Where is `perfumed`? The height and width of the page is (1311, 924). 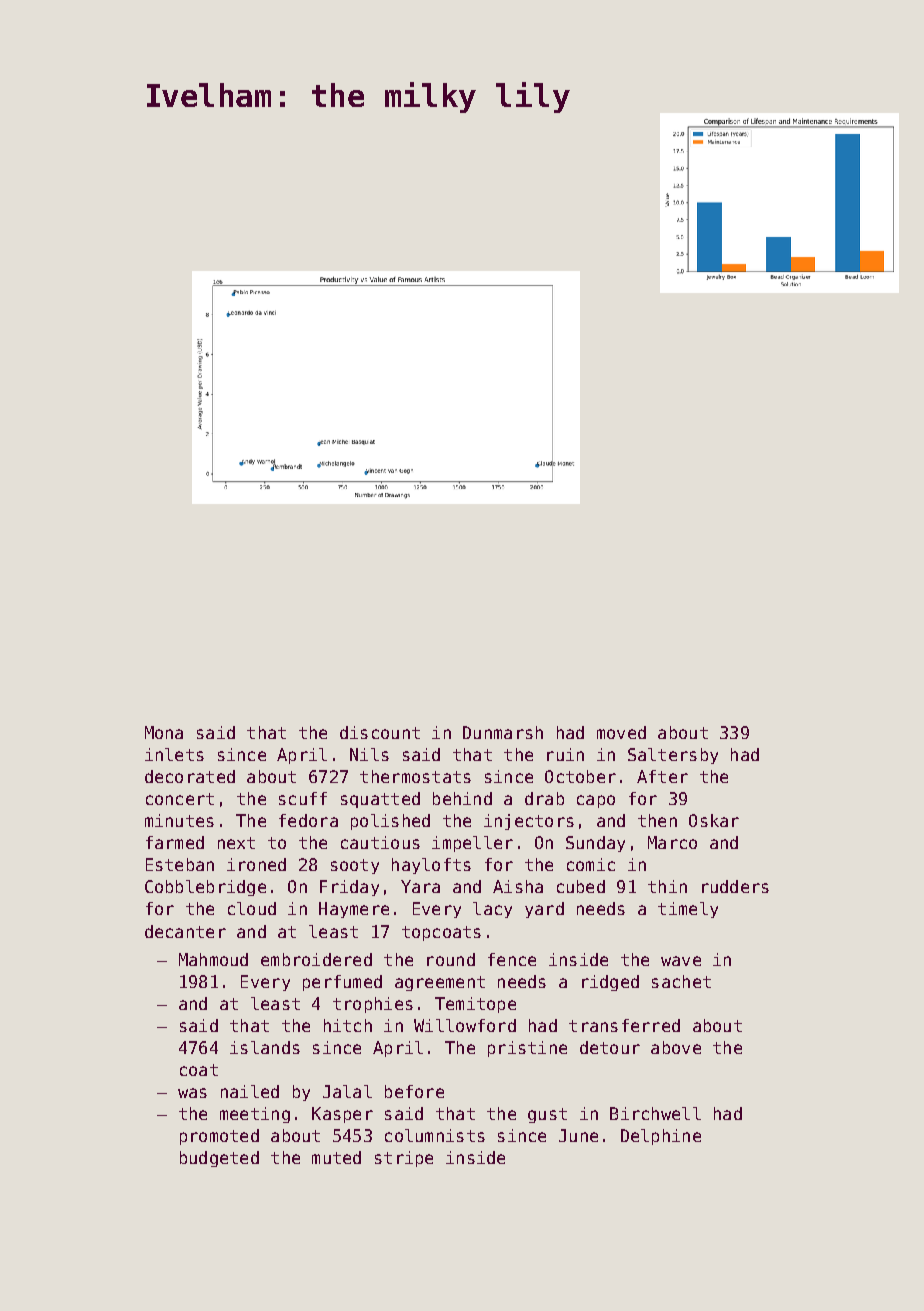 perfumed is located at coordinates (342, 983).
